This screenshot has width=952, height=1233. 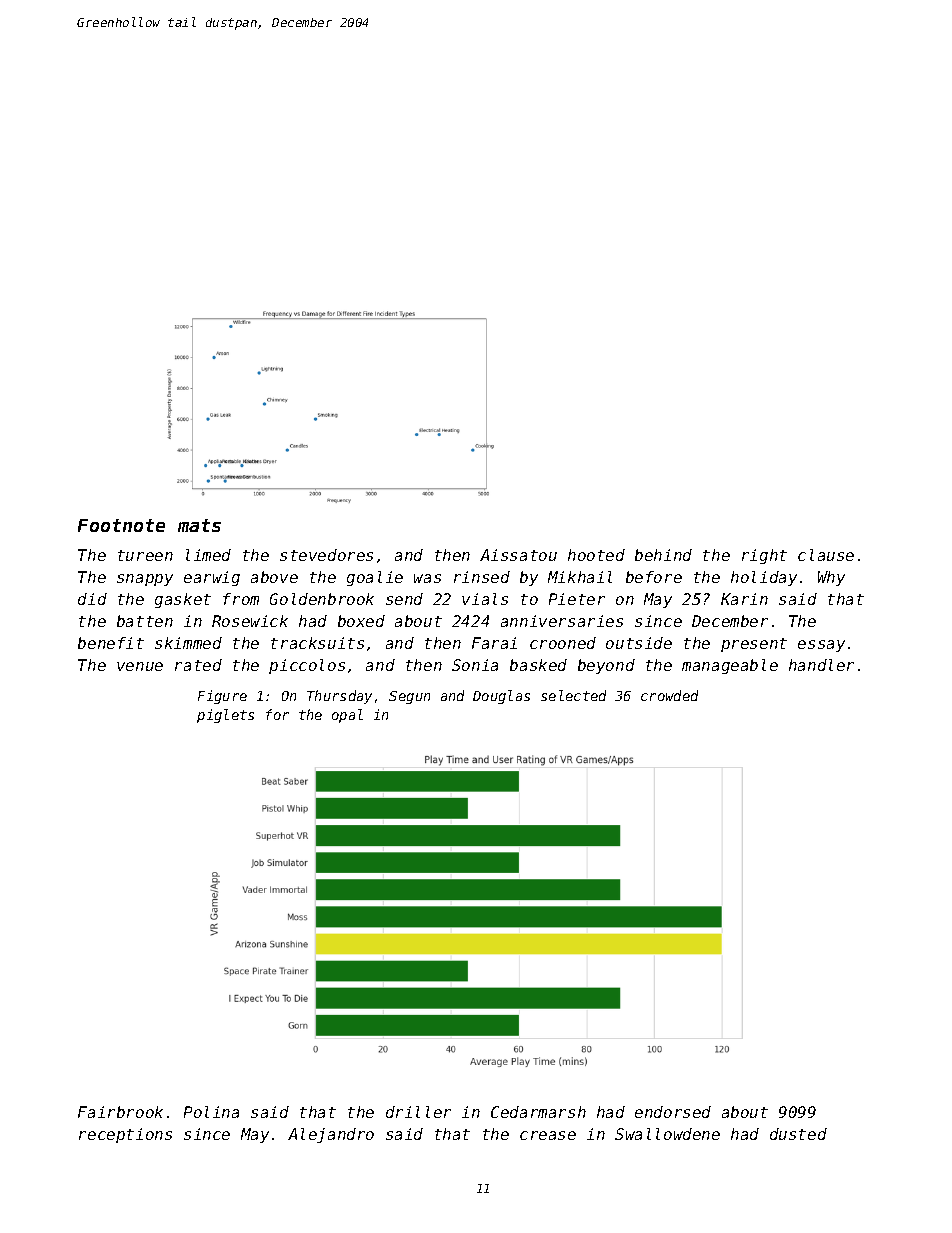 What do you see at coordinates (211, 1112) in the screenshot?
I see `Polina` at bounding box center [211, 1112].
